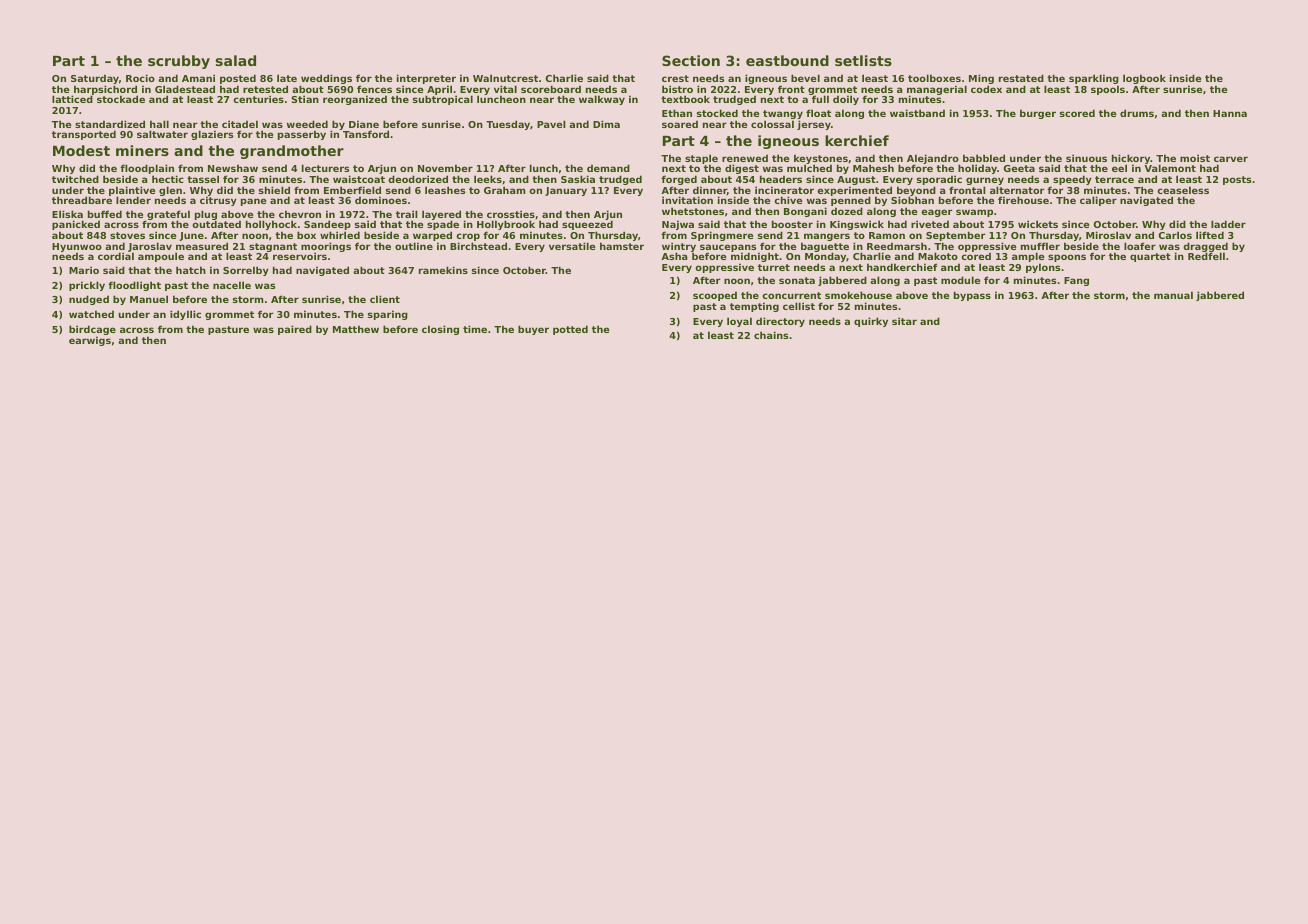 The image size is (1308, 924). I want to click on sitar, so click(904, 321).
